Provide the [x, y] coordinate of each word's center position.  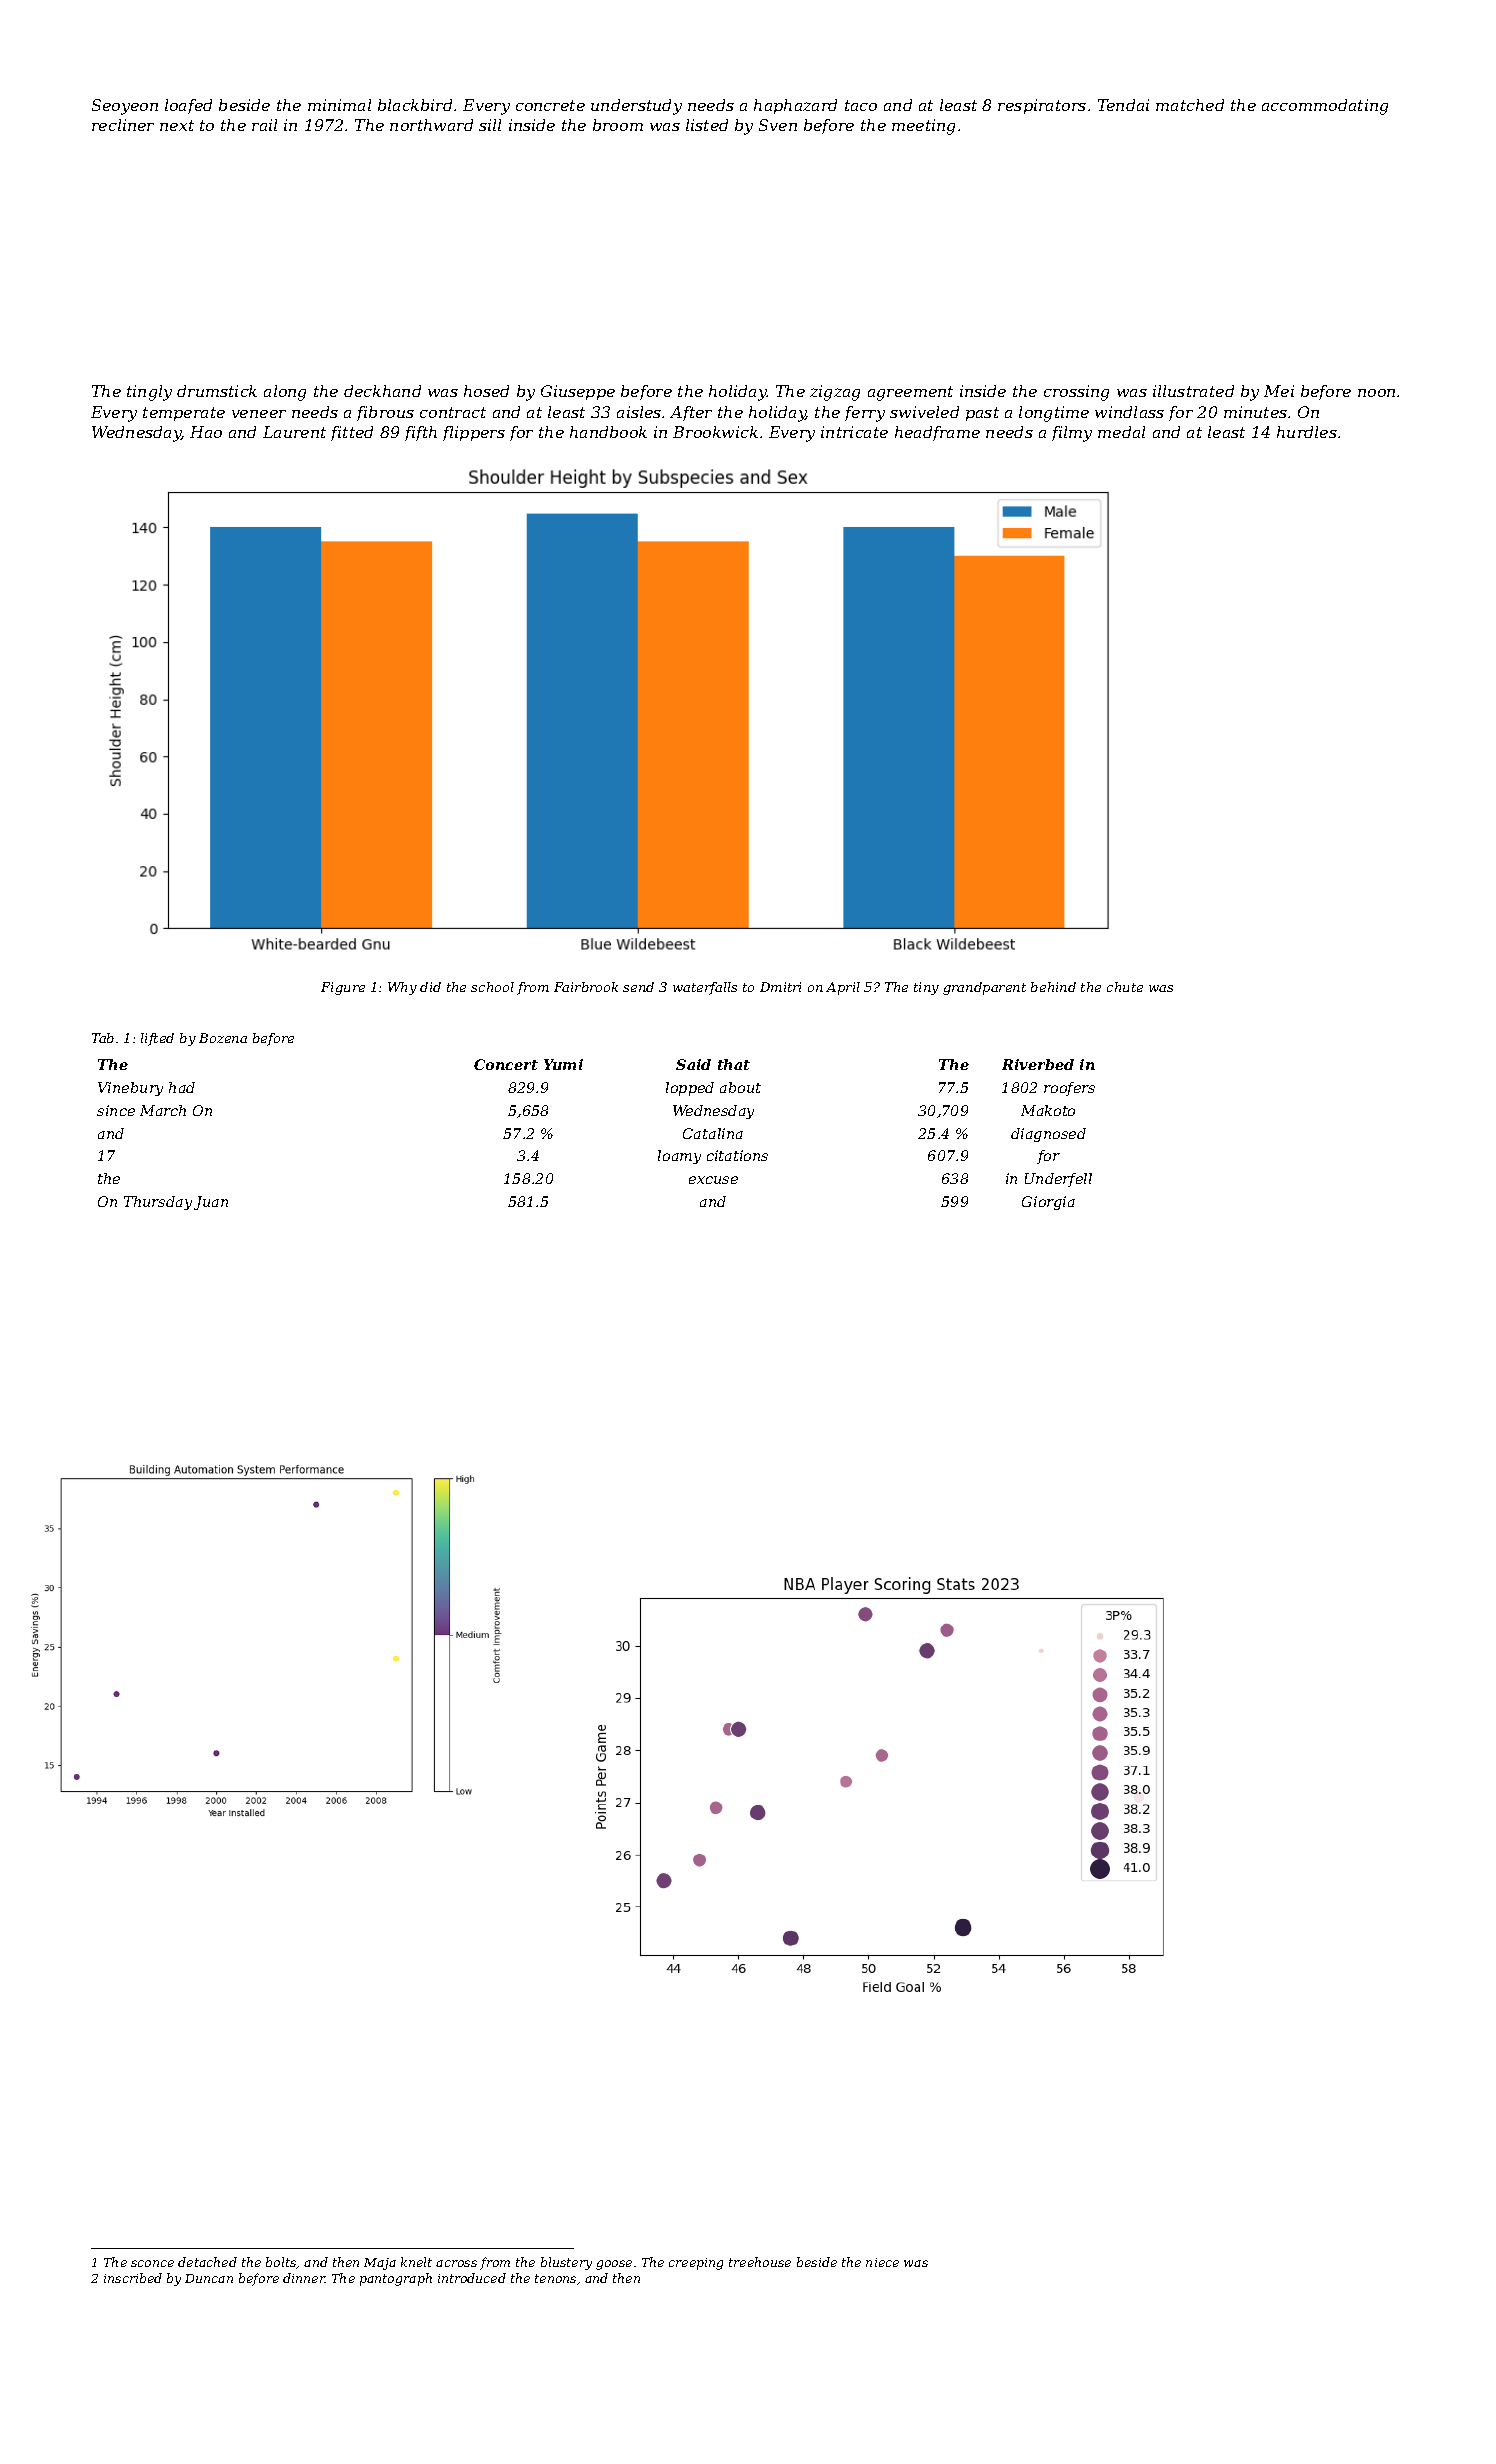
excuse [713, 1180]
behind [1053, 987]
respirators [1042, 106]
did [430, 987]
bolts [281, 2263]
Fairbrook [586, 987]
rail [264, 125]
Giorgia [1048, 1203]
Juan [211, 1203]
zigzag [835, 393]
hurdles [1307, 432]
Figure [343, 988]
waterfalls [705, 988]
